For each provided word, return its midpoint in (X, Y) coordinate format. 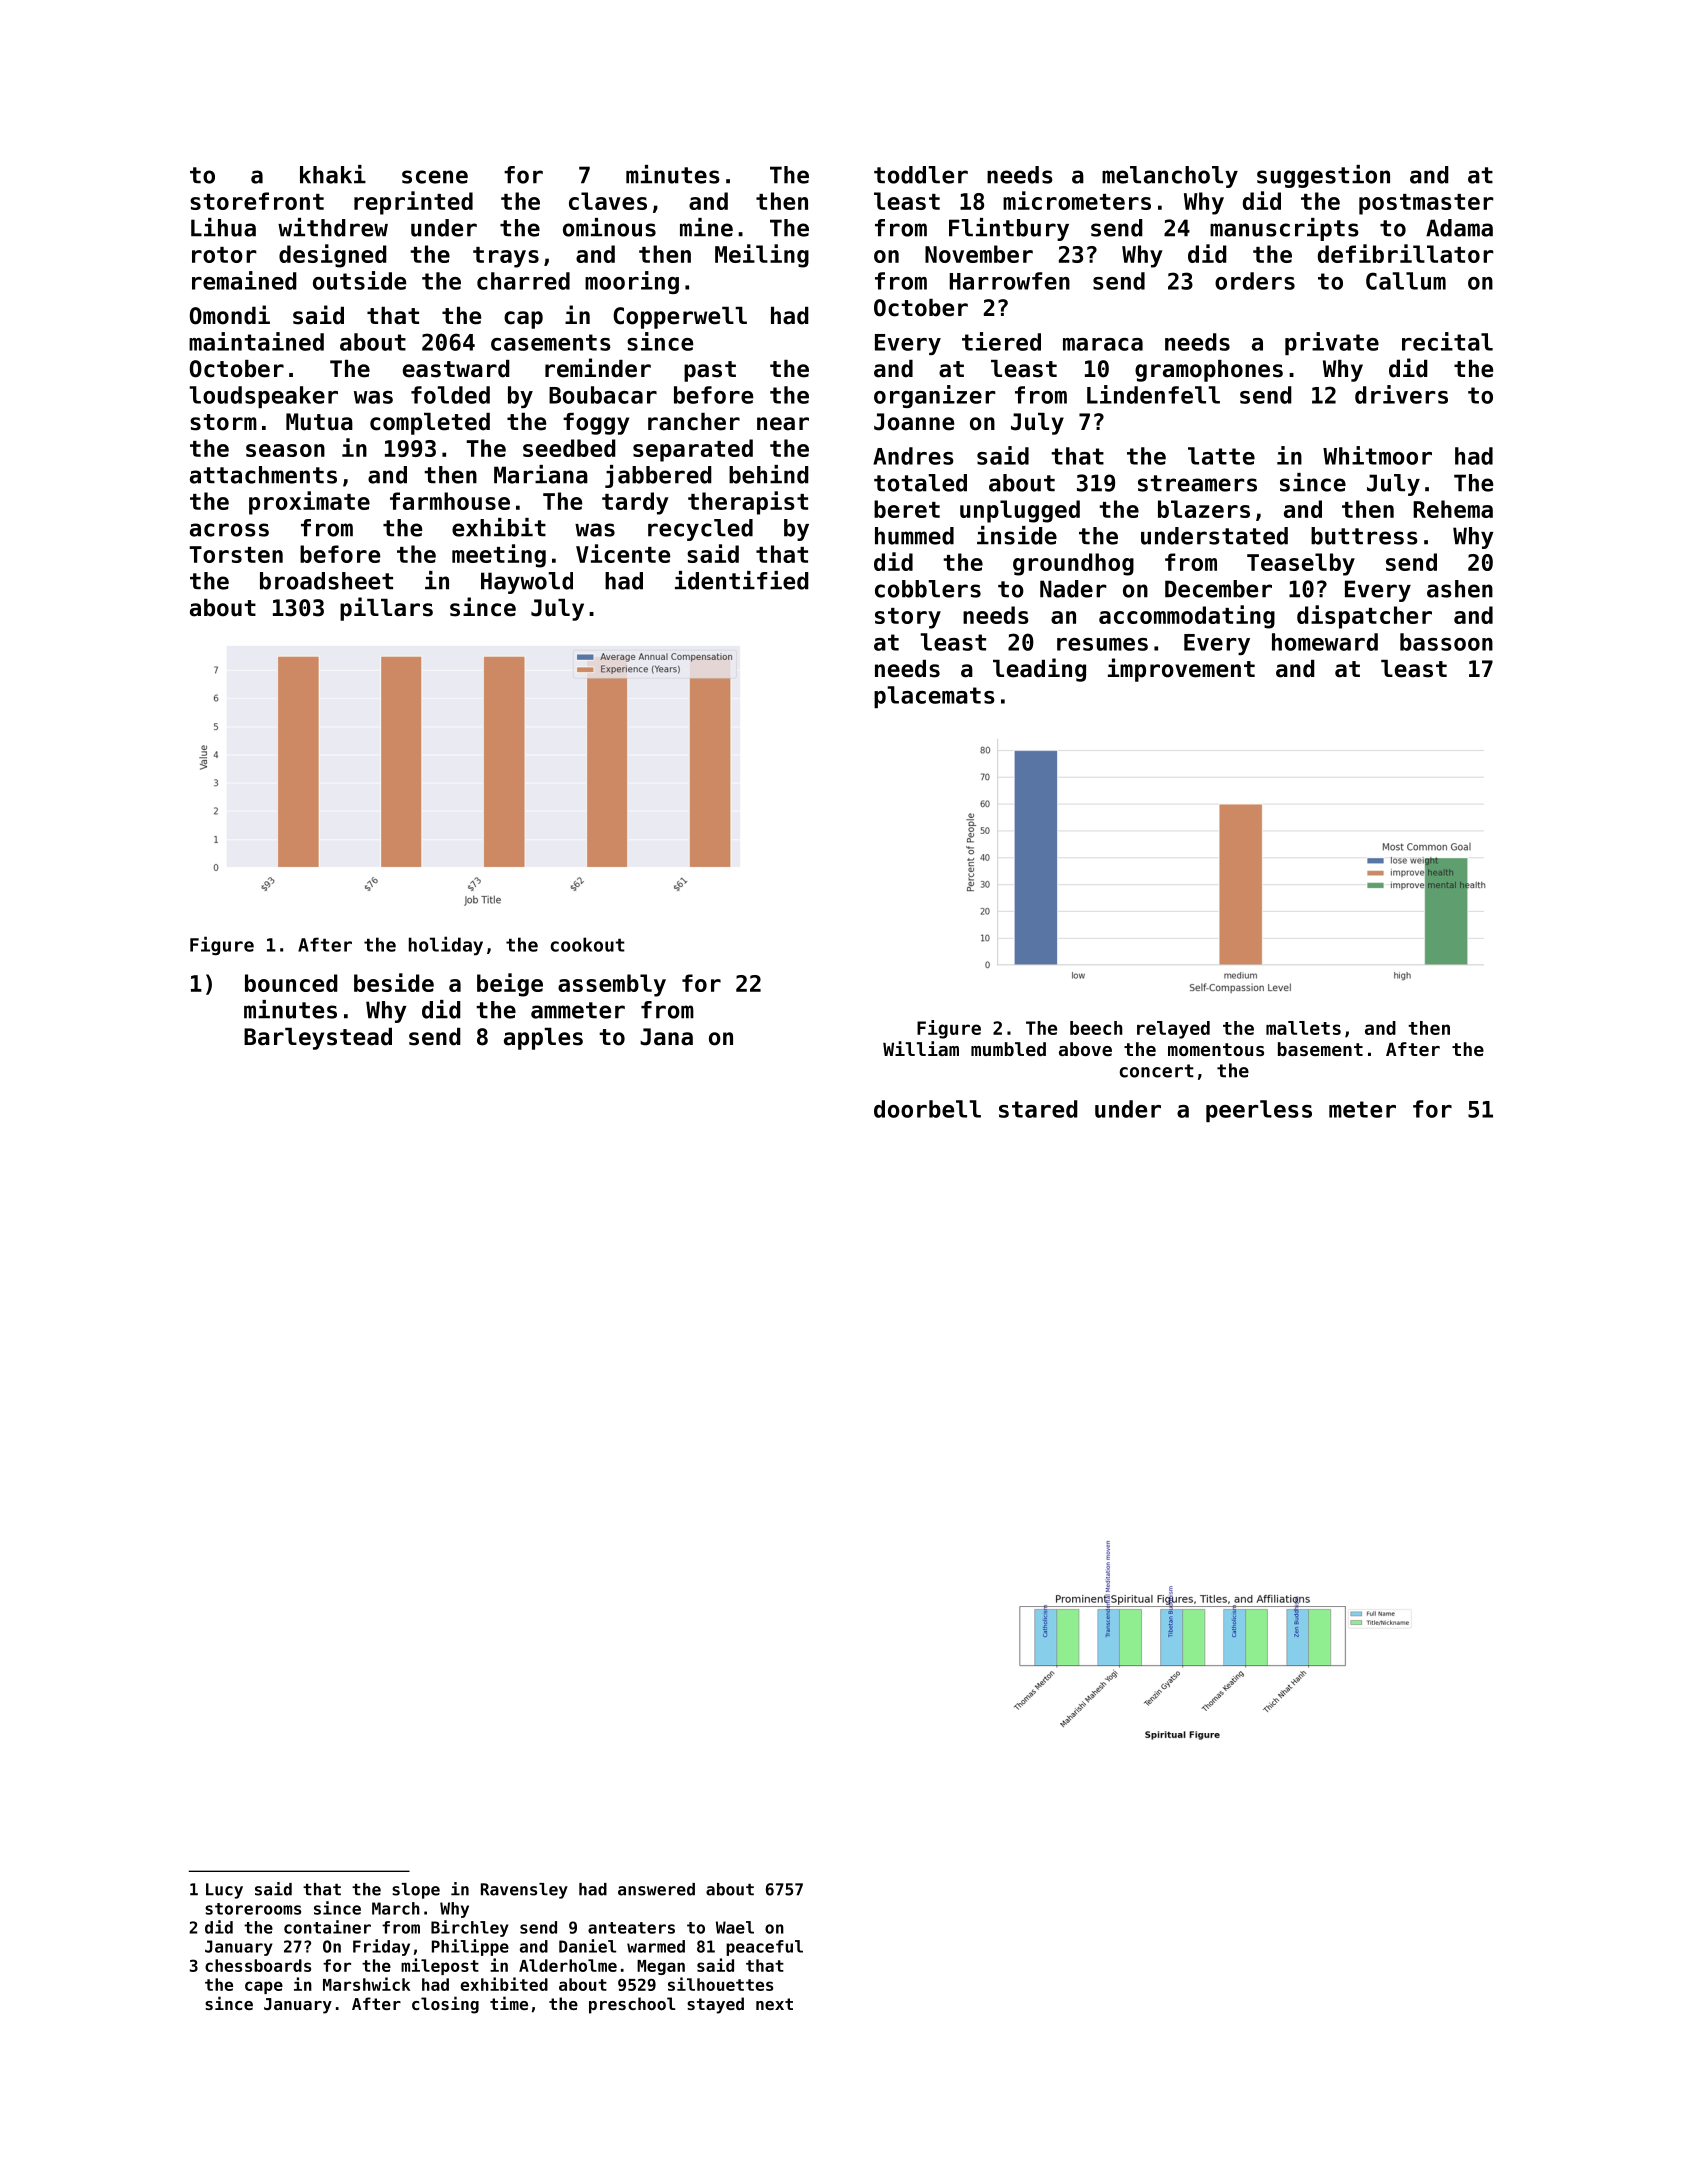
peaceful (764, 1948)
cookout (588, 944)
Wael (735, 1927)
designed (333, 256)
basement (1320, 1049)
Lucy (224, 1891)
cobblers (928, 589)
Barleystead (318, 1039)
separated (693, 450)
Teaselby (1301, 564)
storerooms (253, 1909)
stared (1038, 1109)
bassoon (1446, 642)
